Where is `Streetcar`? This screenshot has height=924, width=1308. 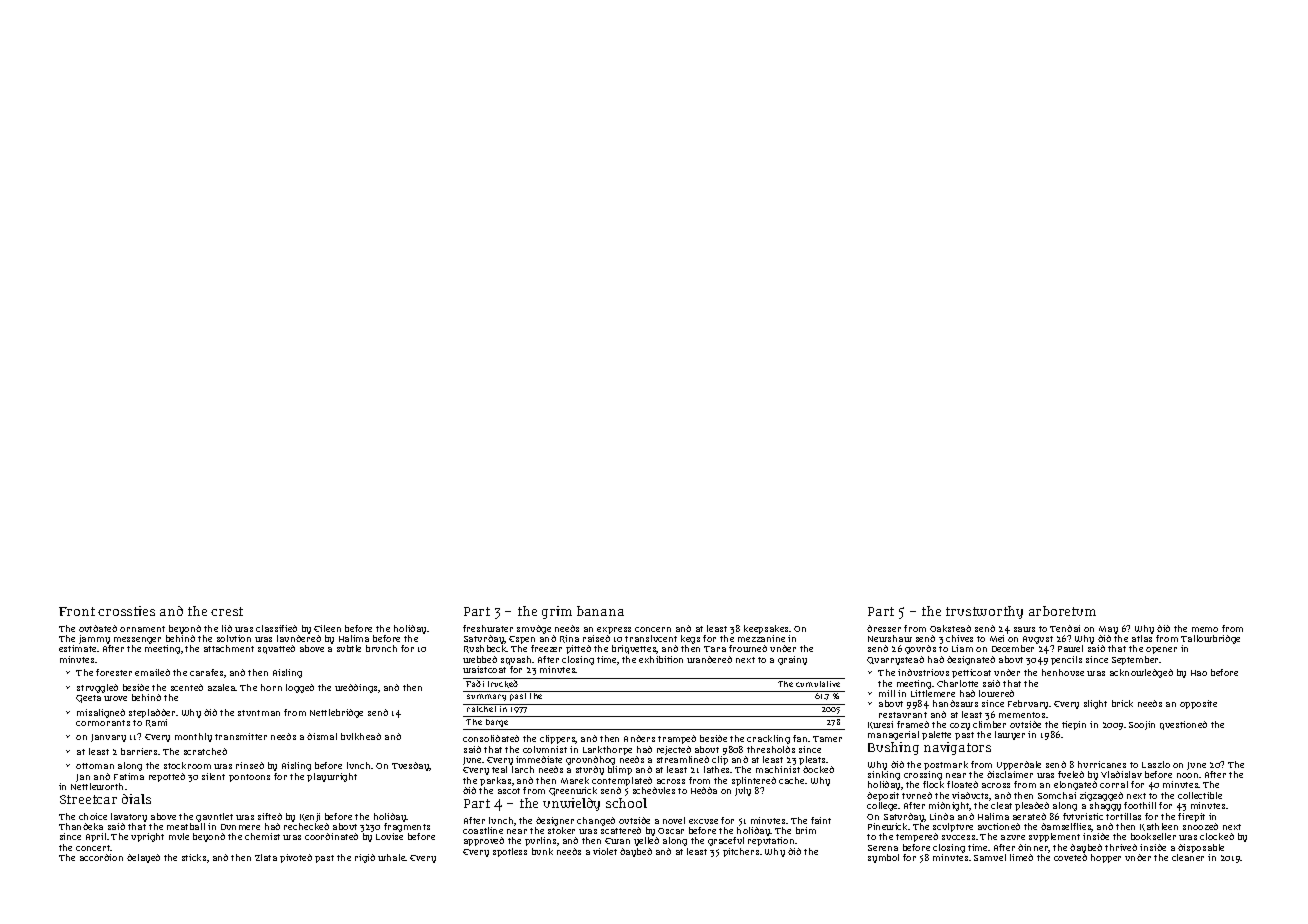
Streetcar is located at coordinates (88, 799).
